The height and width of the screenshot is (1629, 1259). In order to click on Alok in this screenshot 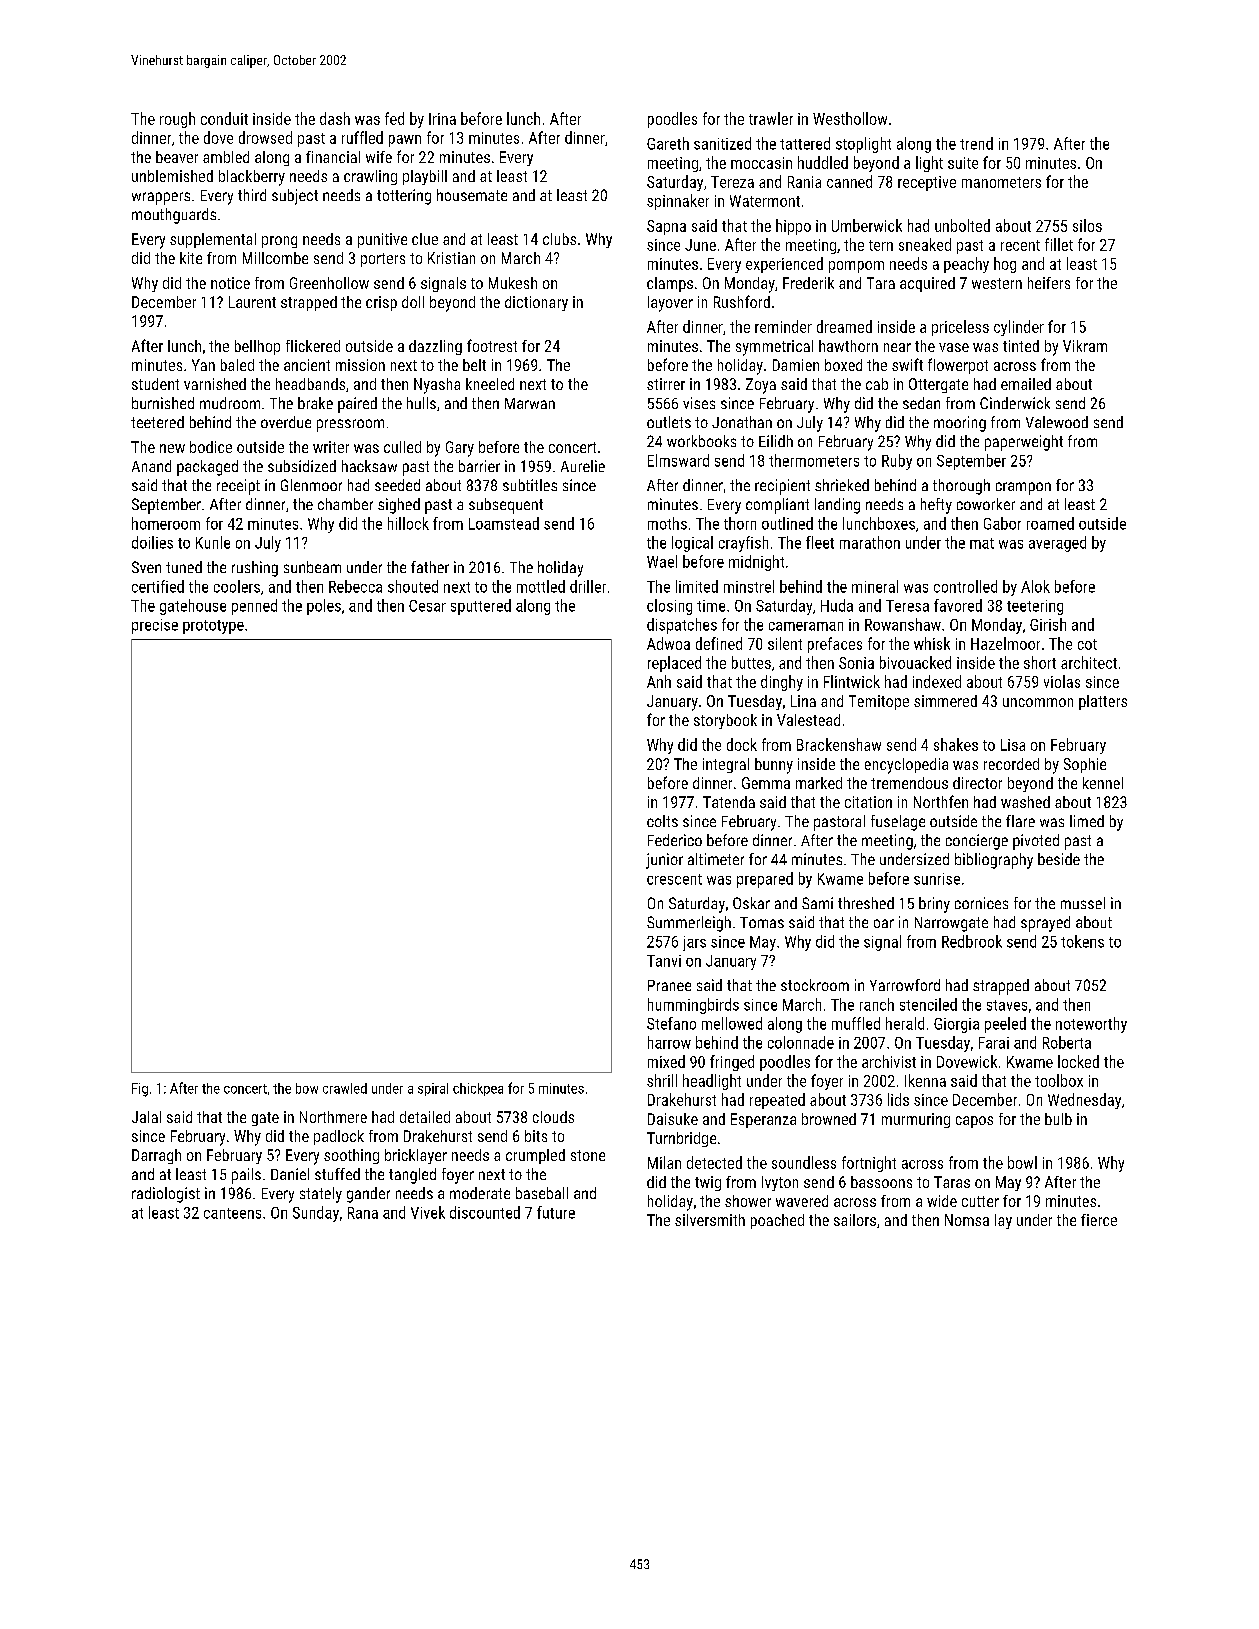, I will do `click(1035, 586)`.
